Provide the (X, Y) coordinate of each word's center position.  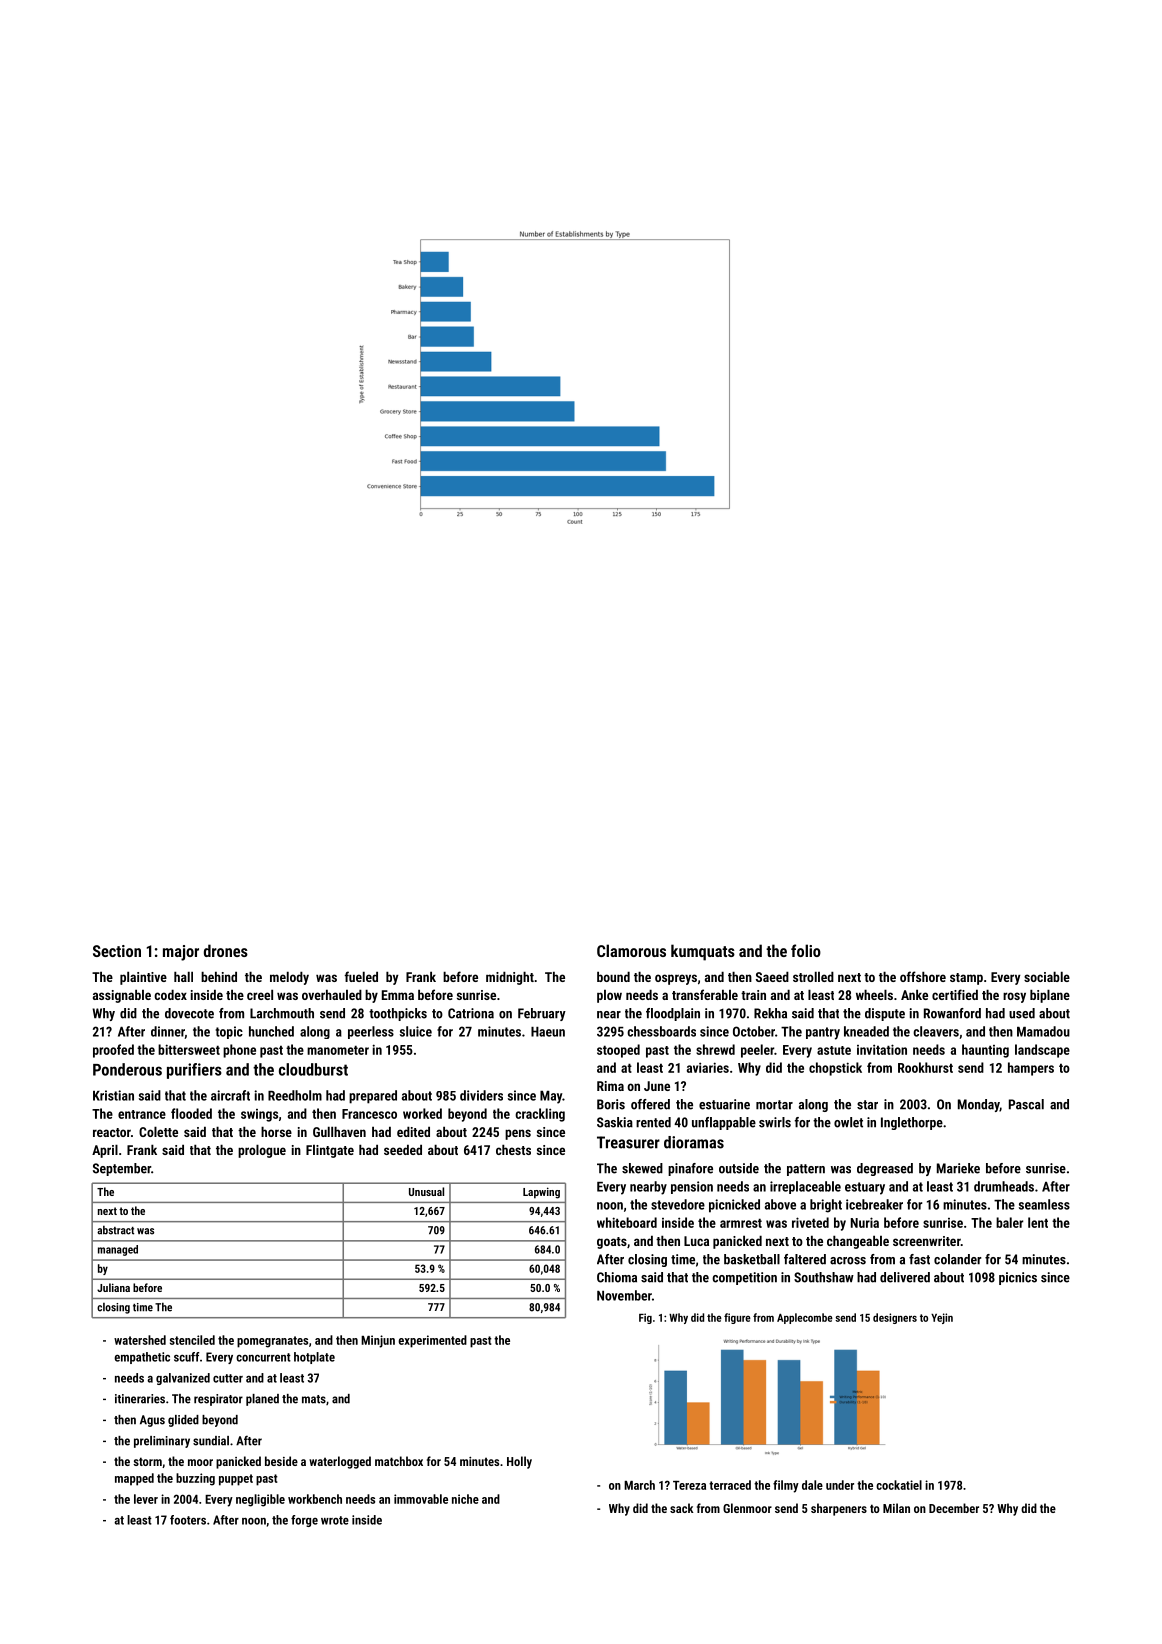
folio (806, 950)
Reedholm (295, 1095)
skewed (642, 1168)
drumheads (1004, 1186)
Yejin (942, 1318)
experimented (432, 1341)
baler (1009, 1222)
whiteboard (627, 1222)
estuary (865, 1188)
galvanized (183, 1379)
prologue (262, 1151)
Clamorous (631, 950)
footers (188, 1520)
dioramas (694, 1142)
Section (117, 951)
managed (118, 1250)
